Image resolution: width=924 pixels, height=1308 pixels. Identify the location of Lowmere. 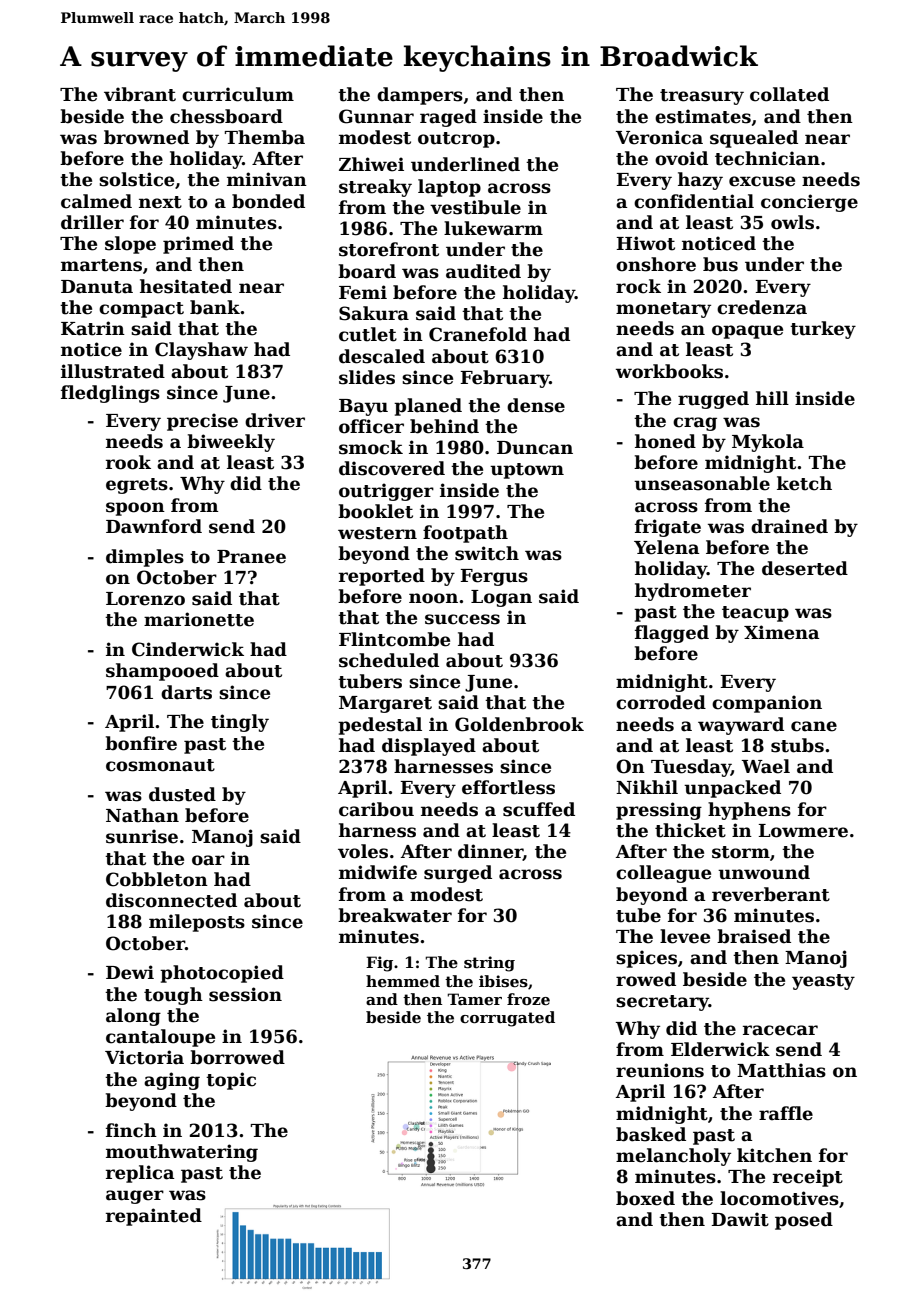
(803, 831).
